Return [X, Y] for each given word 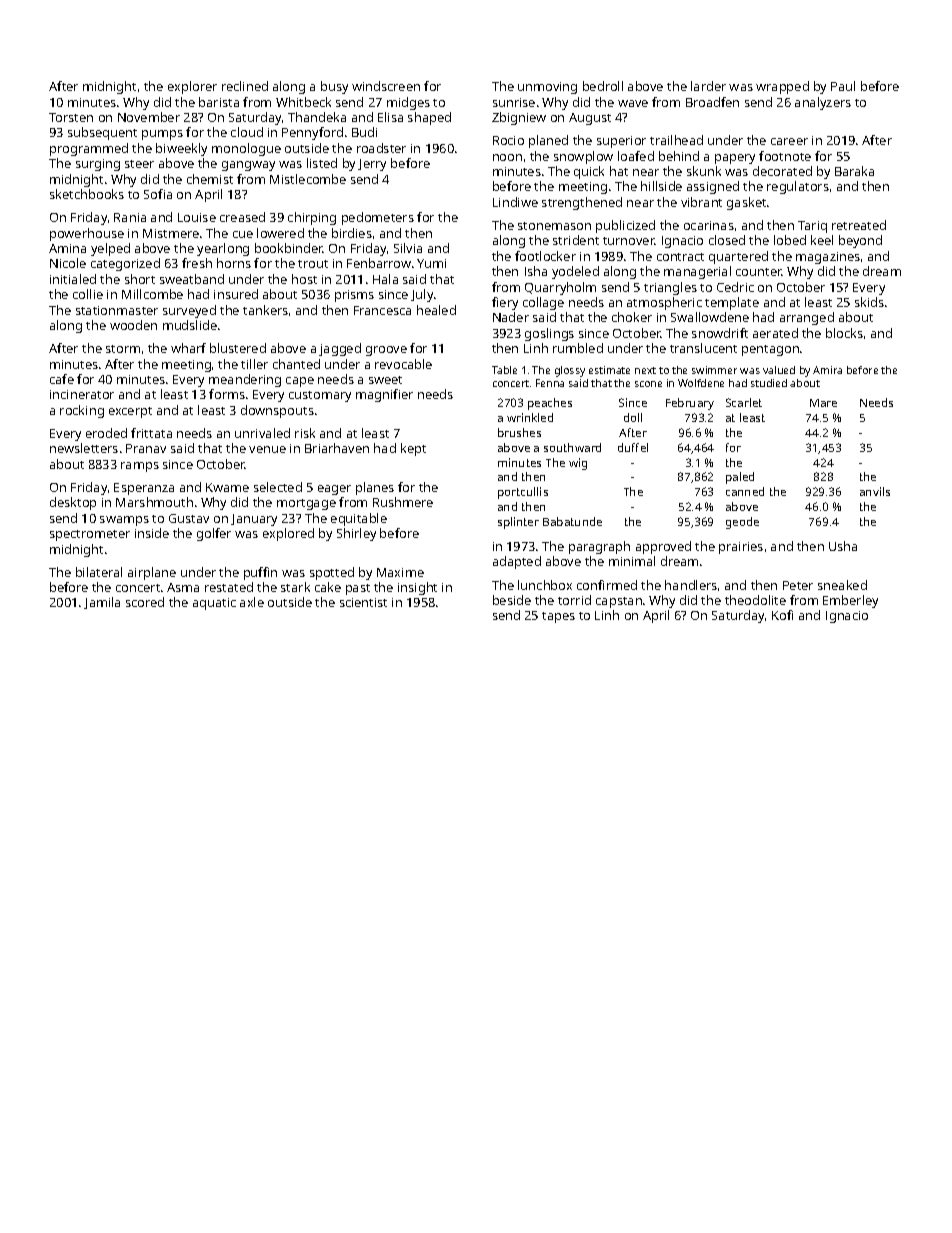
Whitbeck [303, 102]
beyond [860, 241]
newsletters [84, 448]
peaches [550, 404]
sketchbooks [87, 194]
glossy [570, 371]
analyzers [823, 103]
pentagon [770, 350]
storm [123, 349]
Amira [827, 370]
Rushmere [403, 502]
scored [145, 602]
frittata [151, 433]
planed [548, 141]
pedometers [378, 218]
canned [745, 491]
